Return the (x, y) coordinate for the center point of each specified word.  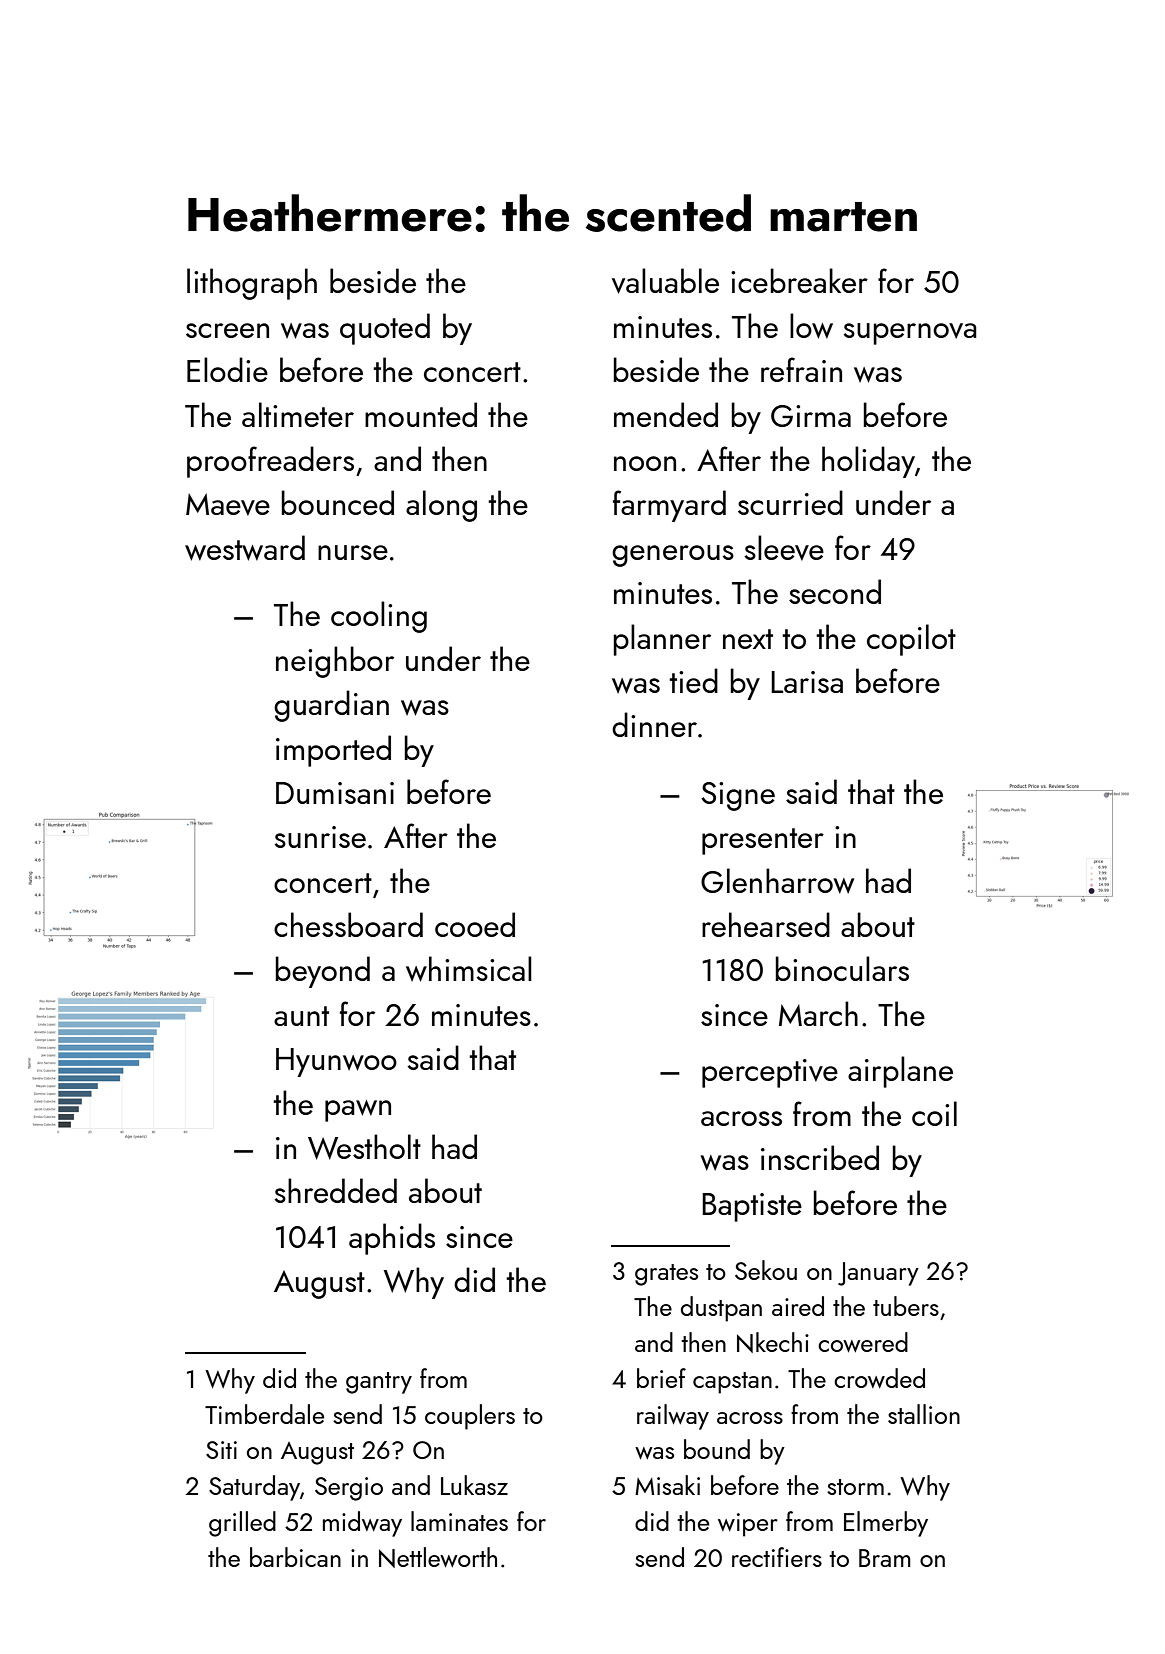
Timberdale (264, 1414)
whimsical (469, 969)
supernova (910, 334)
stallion (924, 1414)
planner (662, 640)
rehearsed (766, 924)
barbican (295, 1557)
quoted (385, 329)
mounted (421, 414)
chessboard (348, 924)
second (835, 591)
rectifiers (777, 1557)
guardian (331, 706)
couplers (470, 1417)
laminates (459, 1521)
